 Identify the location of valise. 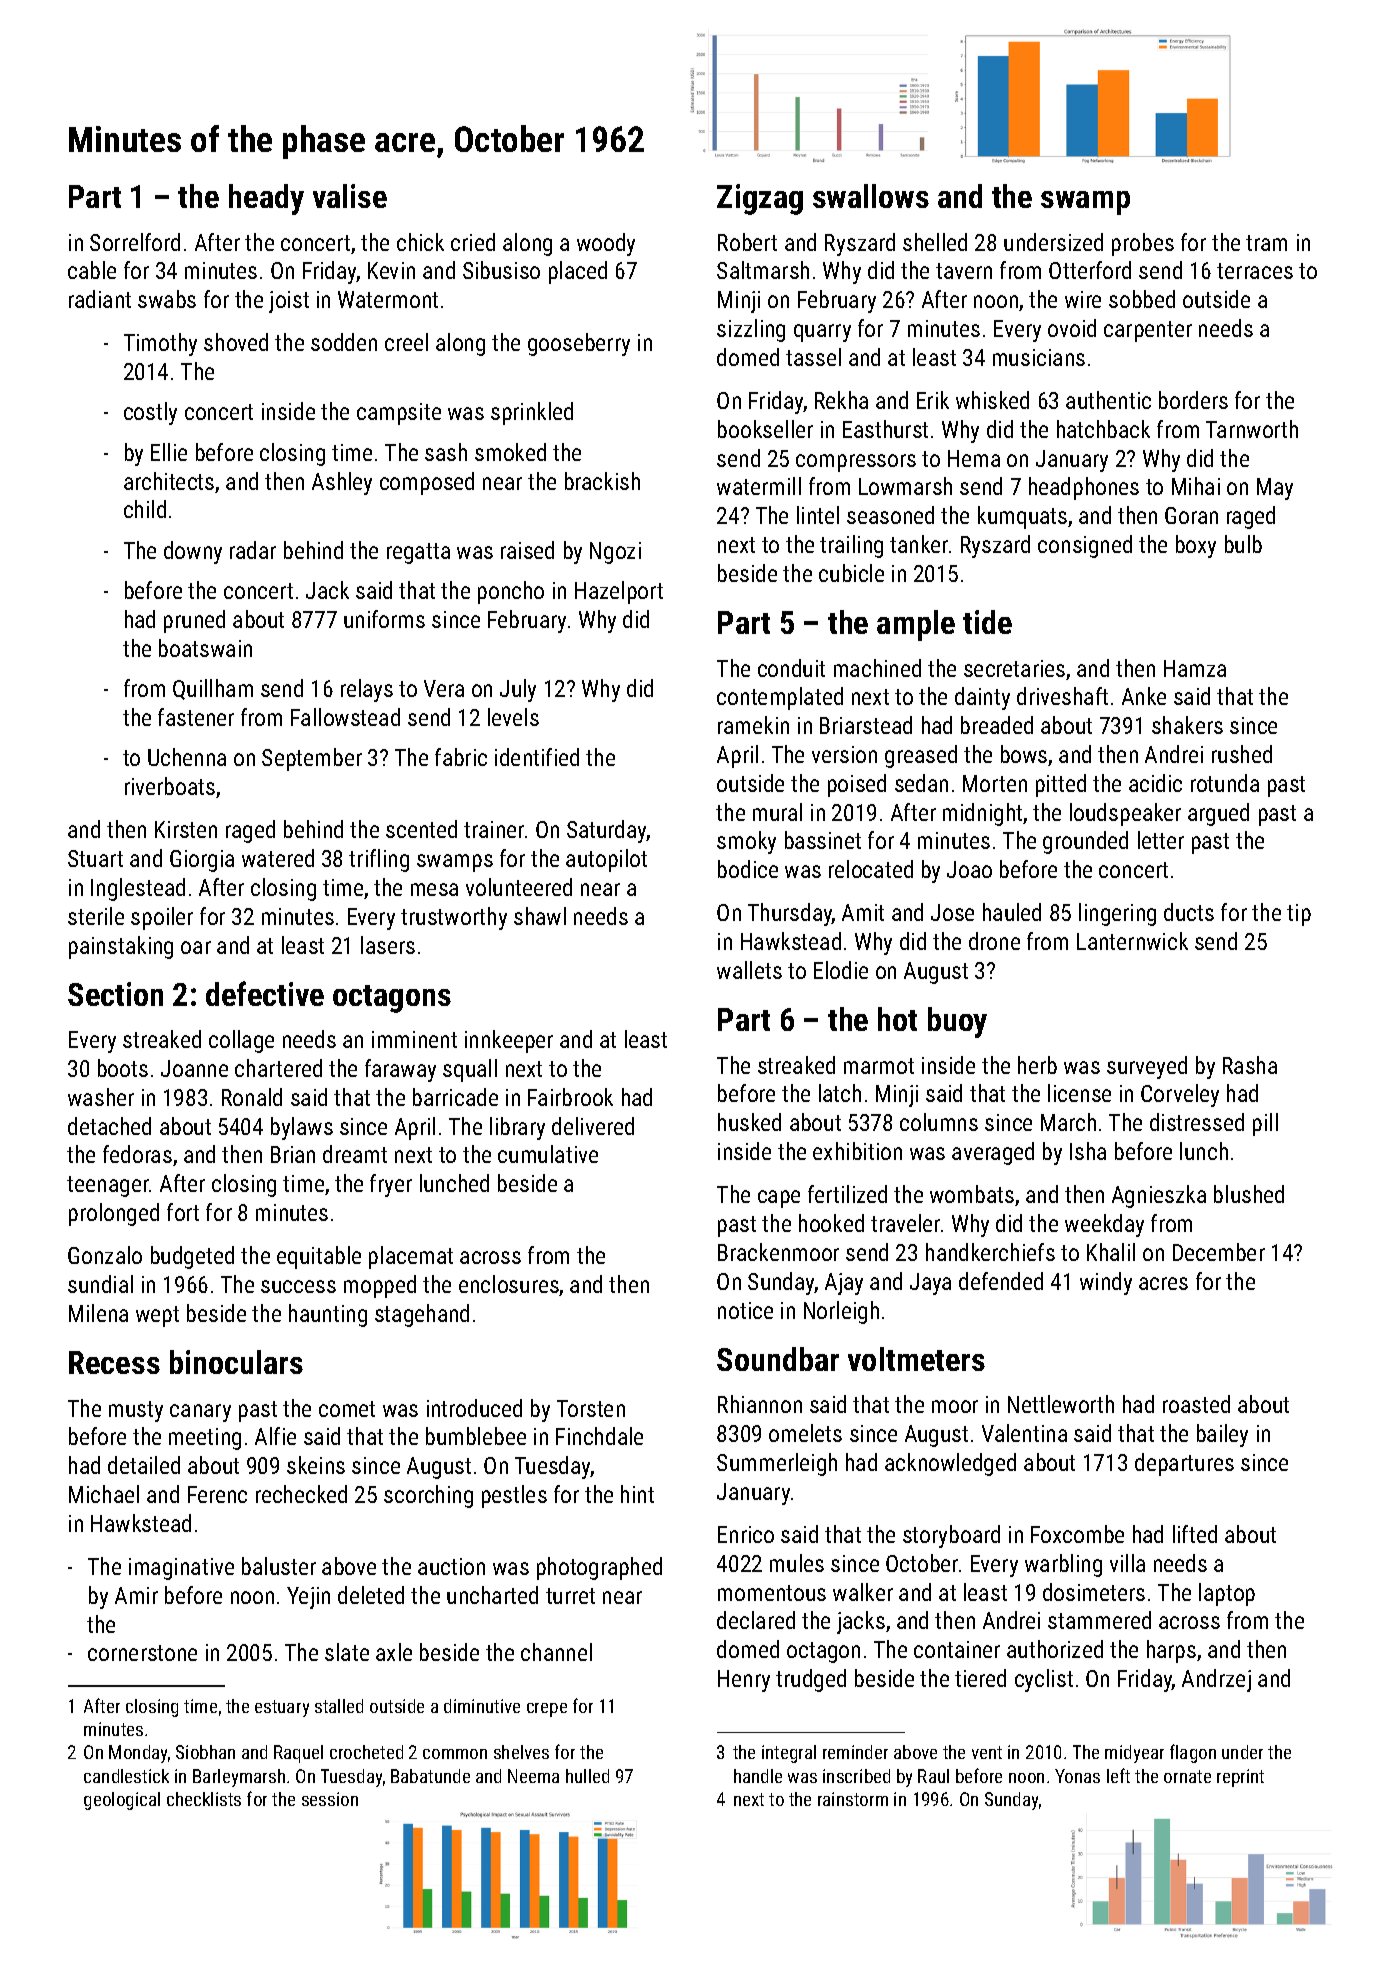
(350, 196).
